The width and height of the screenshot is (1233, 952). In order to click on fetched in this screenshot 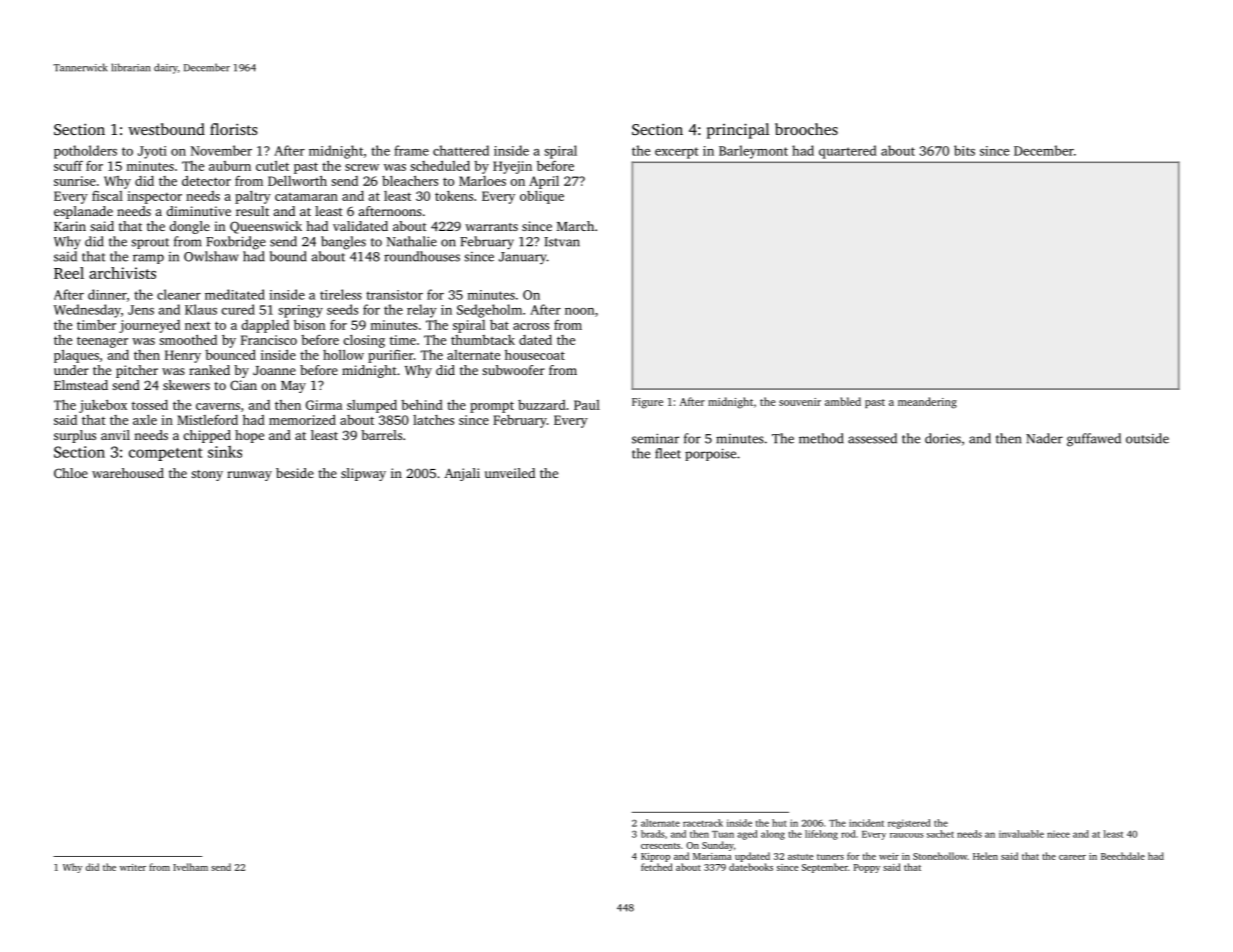, I will do `click(657, 867)`.
